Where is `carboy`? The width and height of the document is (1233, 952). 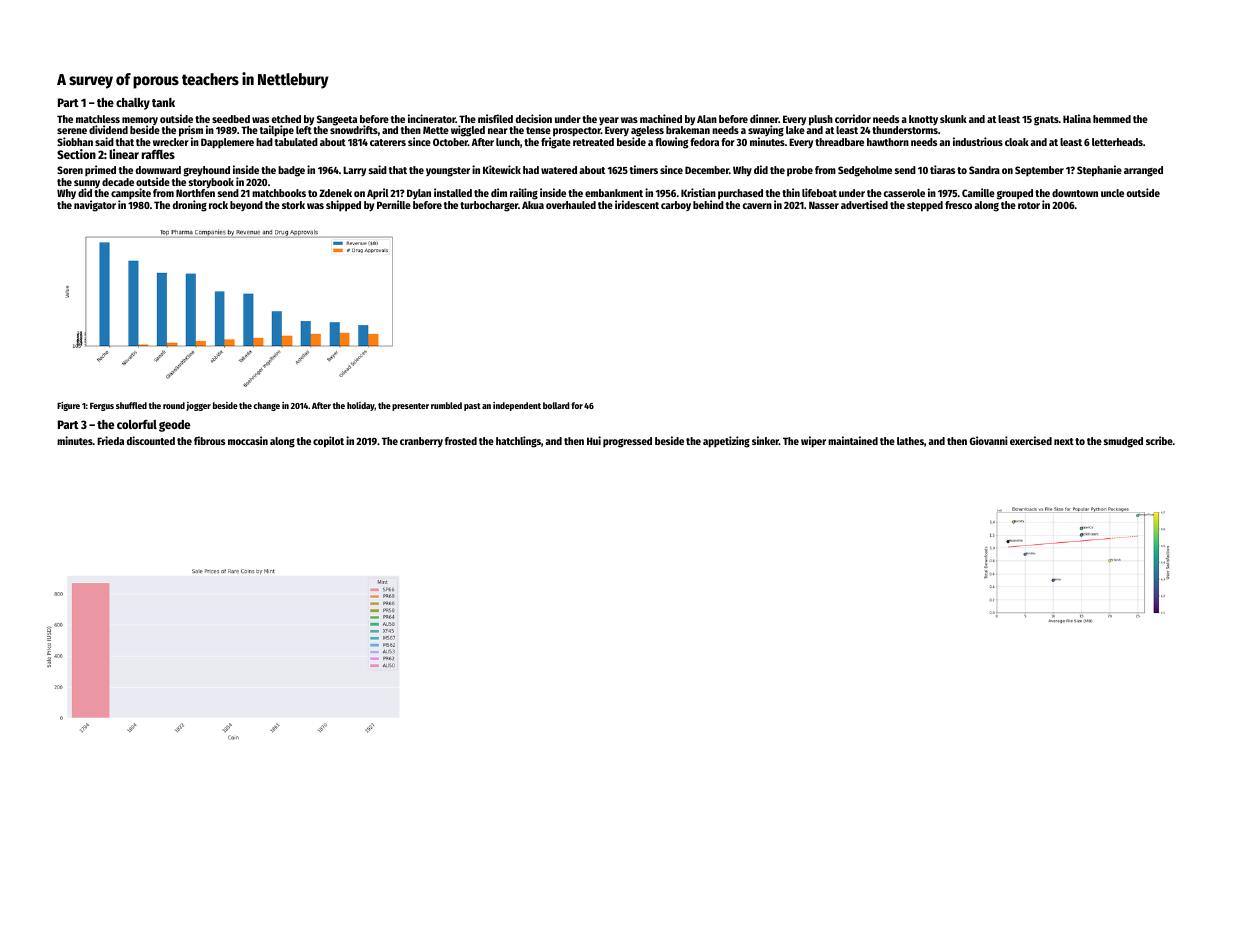 carboy is located at coordinates (676, 206).
